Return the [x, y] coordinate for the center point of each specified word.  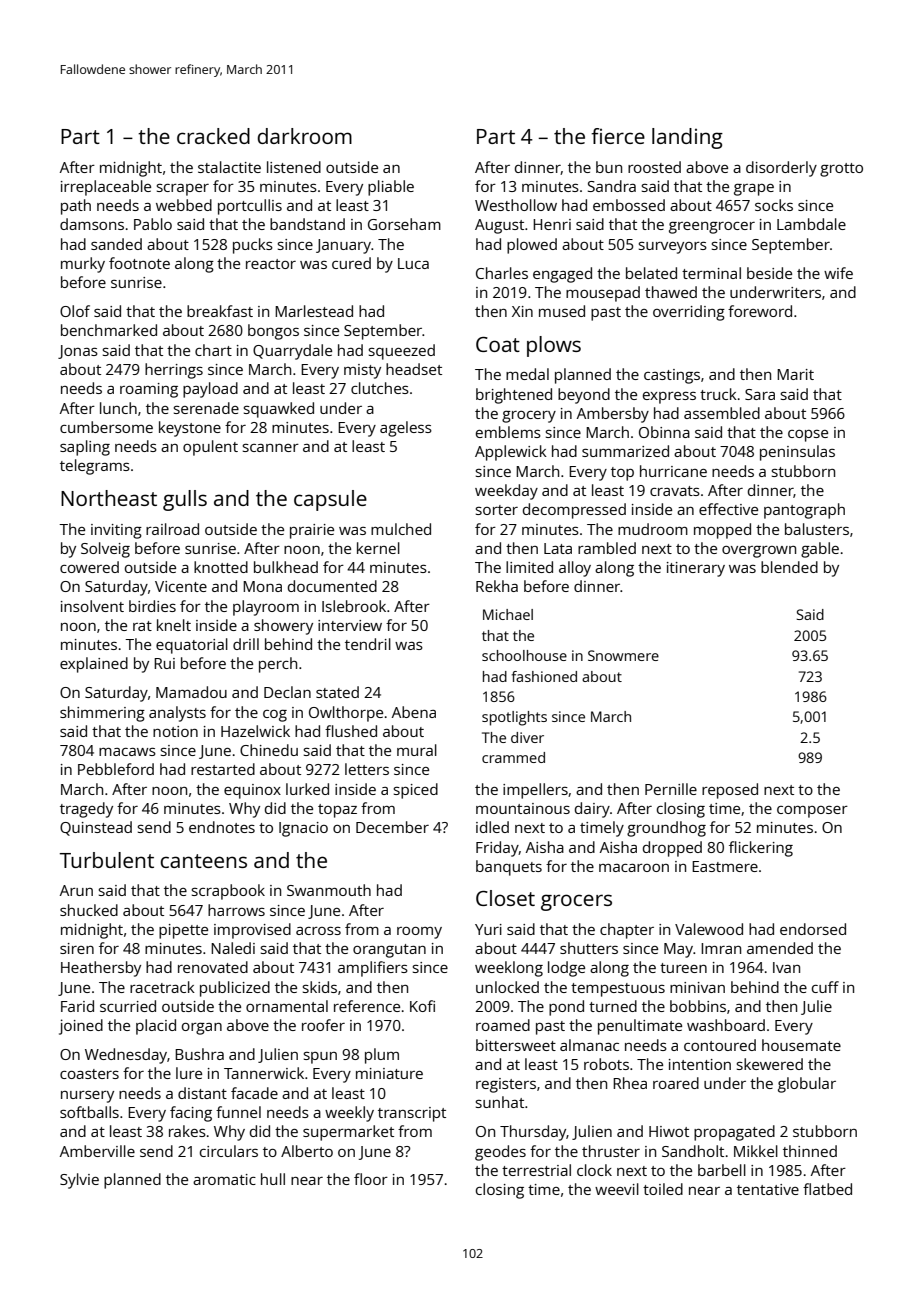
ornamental [287, 1006]
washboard [726, 1025]
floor [371, 1179]
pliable [391, 188]
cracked [213, 136]
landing [687, 138]
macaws [127, 751]
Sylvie [79, 1181]
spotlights [514, 718]
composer [812, 812]
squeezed [401, 352]
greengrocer [712, 227]
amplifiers [373, 969]
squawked [278, 410]
